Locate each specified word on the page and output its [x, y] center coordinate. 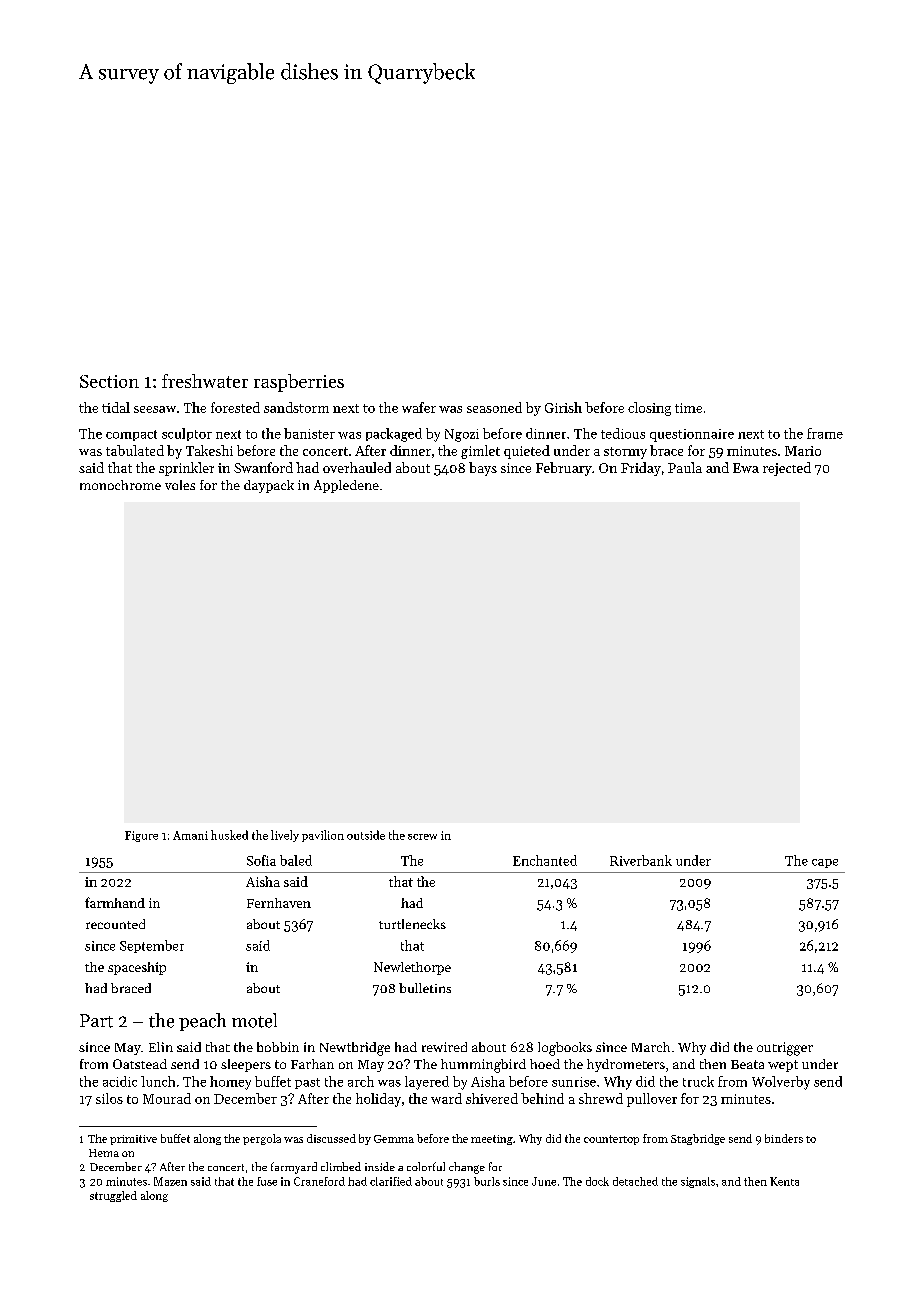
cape [825, 863]
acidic [120, 1081]
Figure [141, 836]
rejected [787, 469]
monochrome [120, 485]
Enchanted [545, 860]
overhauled [357, 467]
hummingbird [483, 1066]
